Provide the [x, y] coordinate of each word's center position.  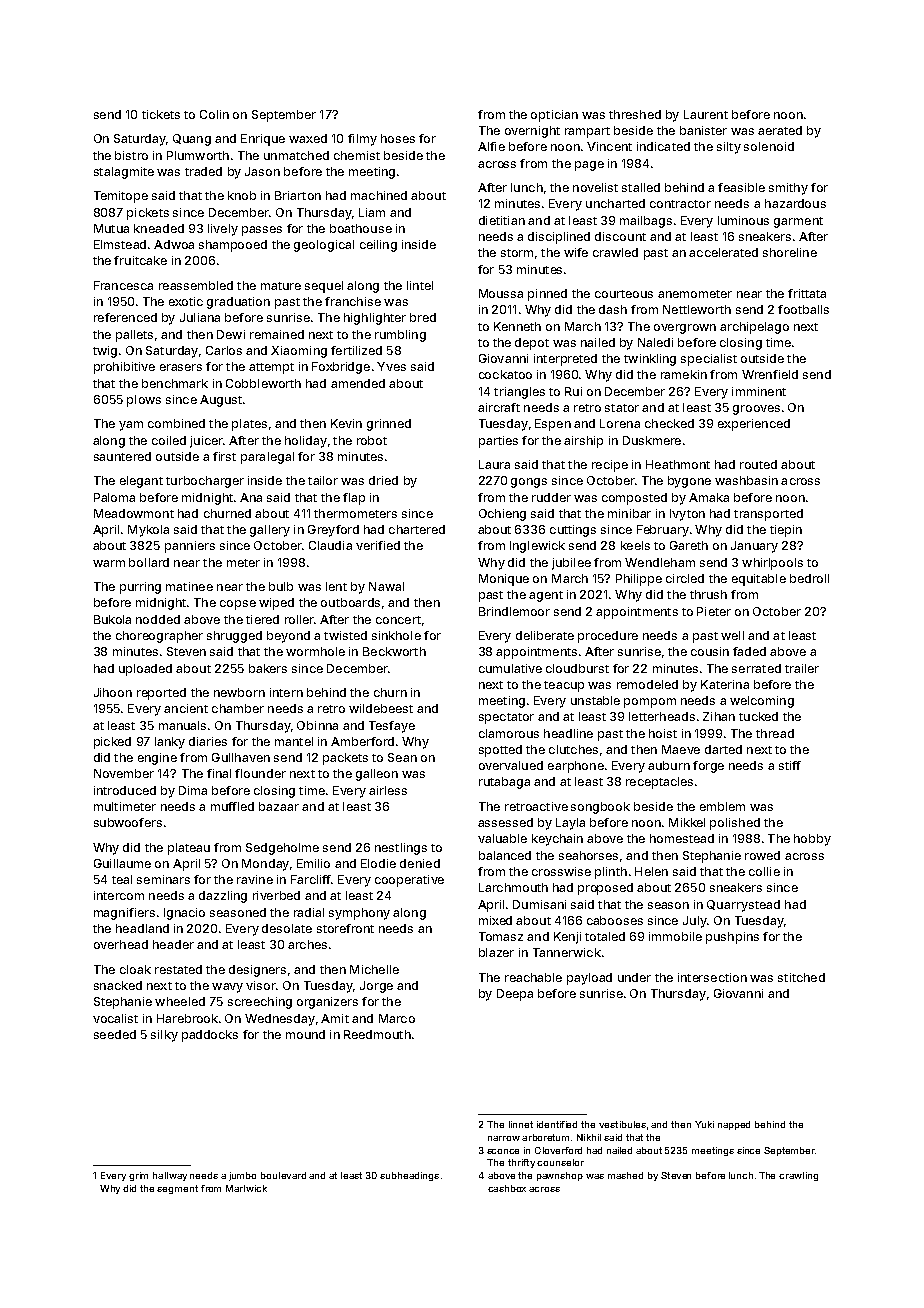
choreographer [159, 637]
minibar [629, 513]
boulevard [283, 1175]
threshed [635, 114]
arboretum [545, 1137]
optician [554, 116]
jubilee [571, 564]
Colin [214, 114]
